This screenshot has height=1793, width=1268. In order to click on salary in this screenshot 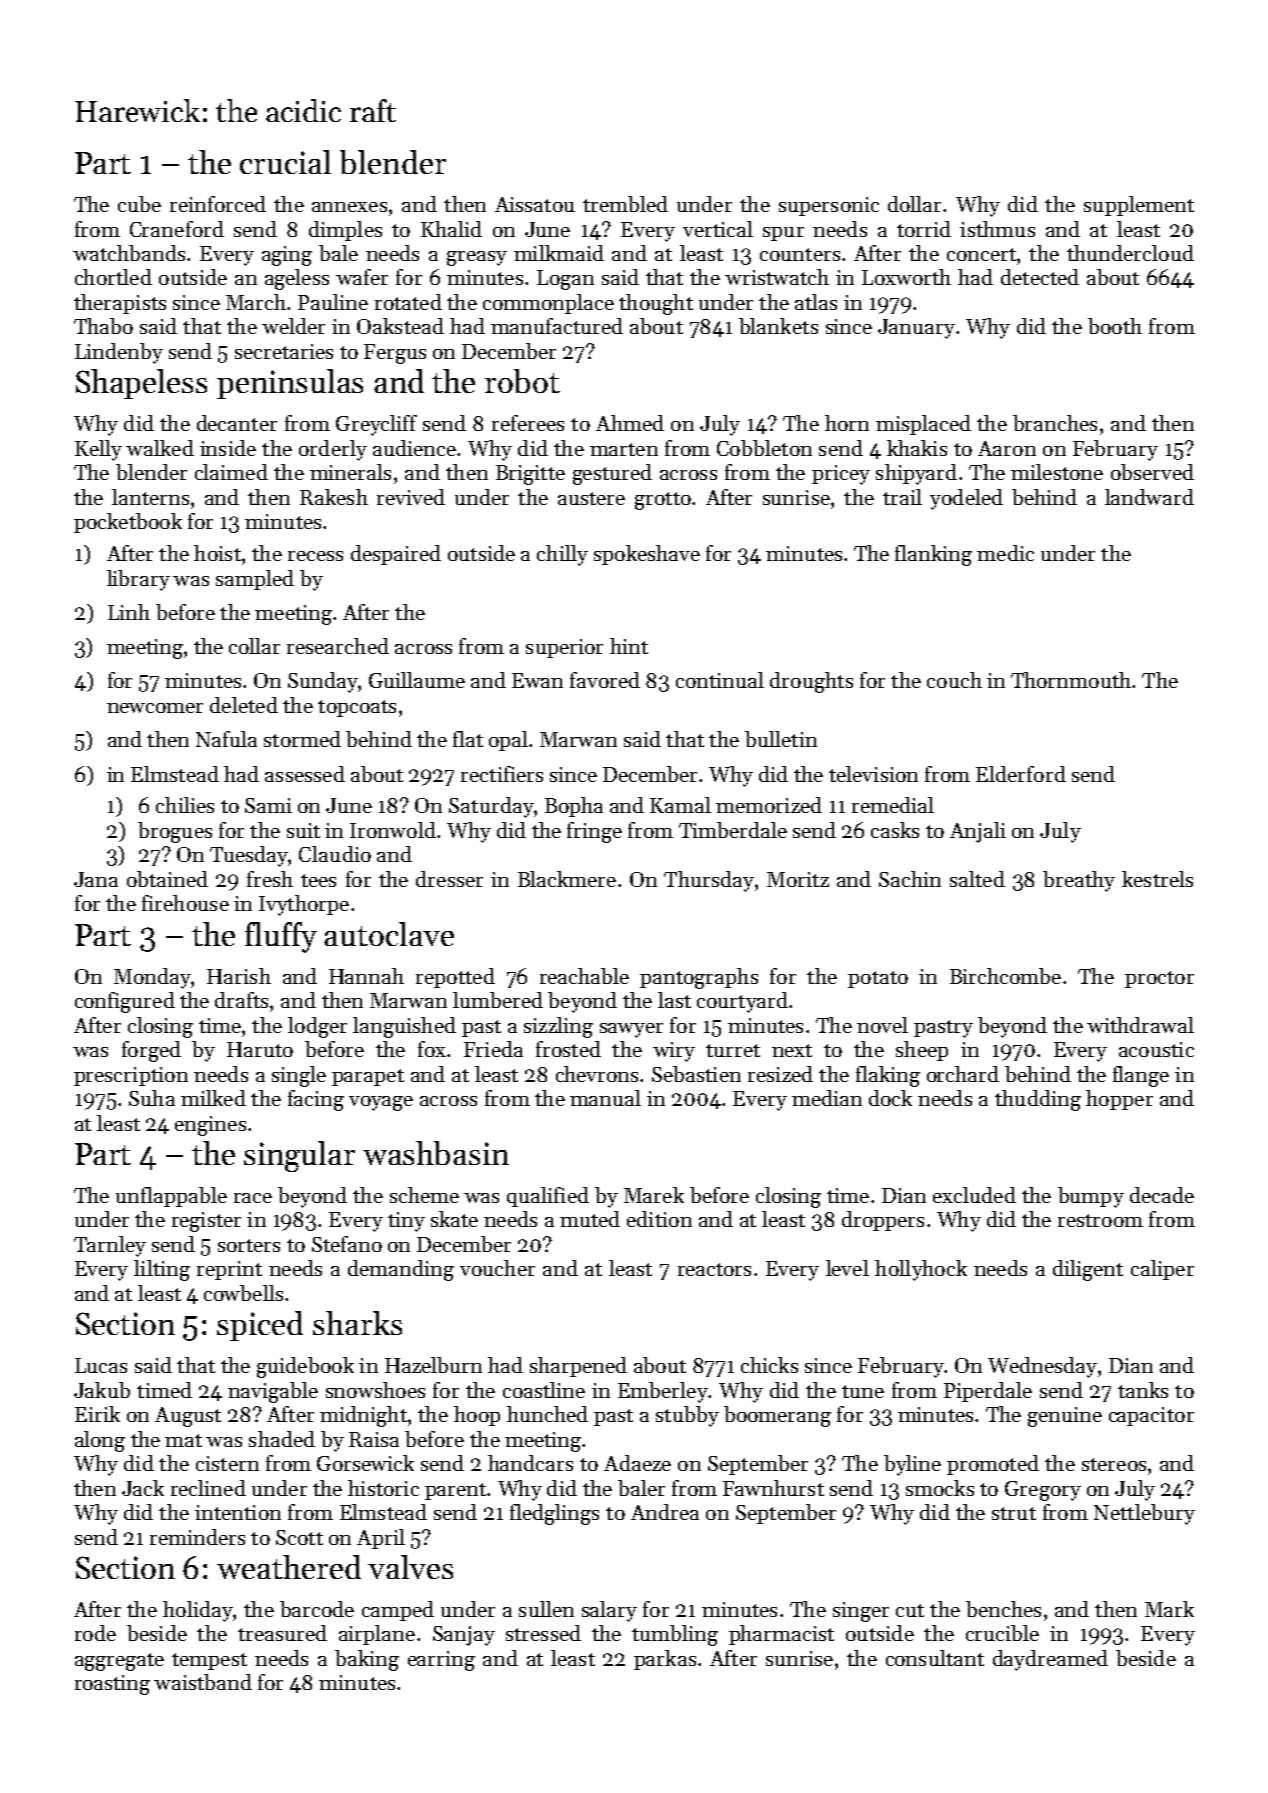, I will do `click(609, 1611)`.
